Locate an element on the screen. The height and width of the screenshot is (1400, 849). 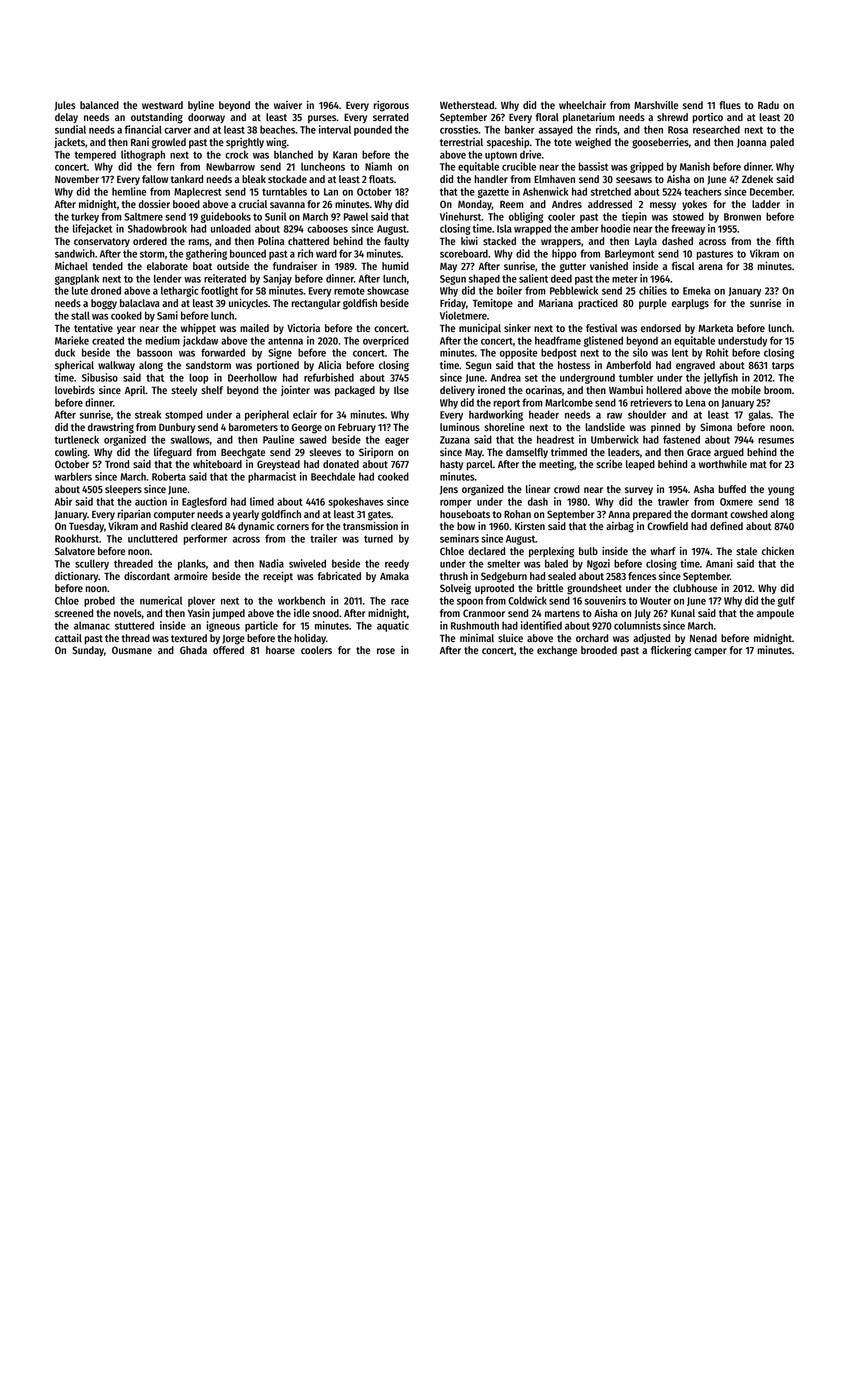
wing is located at coordinates (276, 143).
